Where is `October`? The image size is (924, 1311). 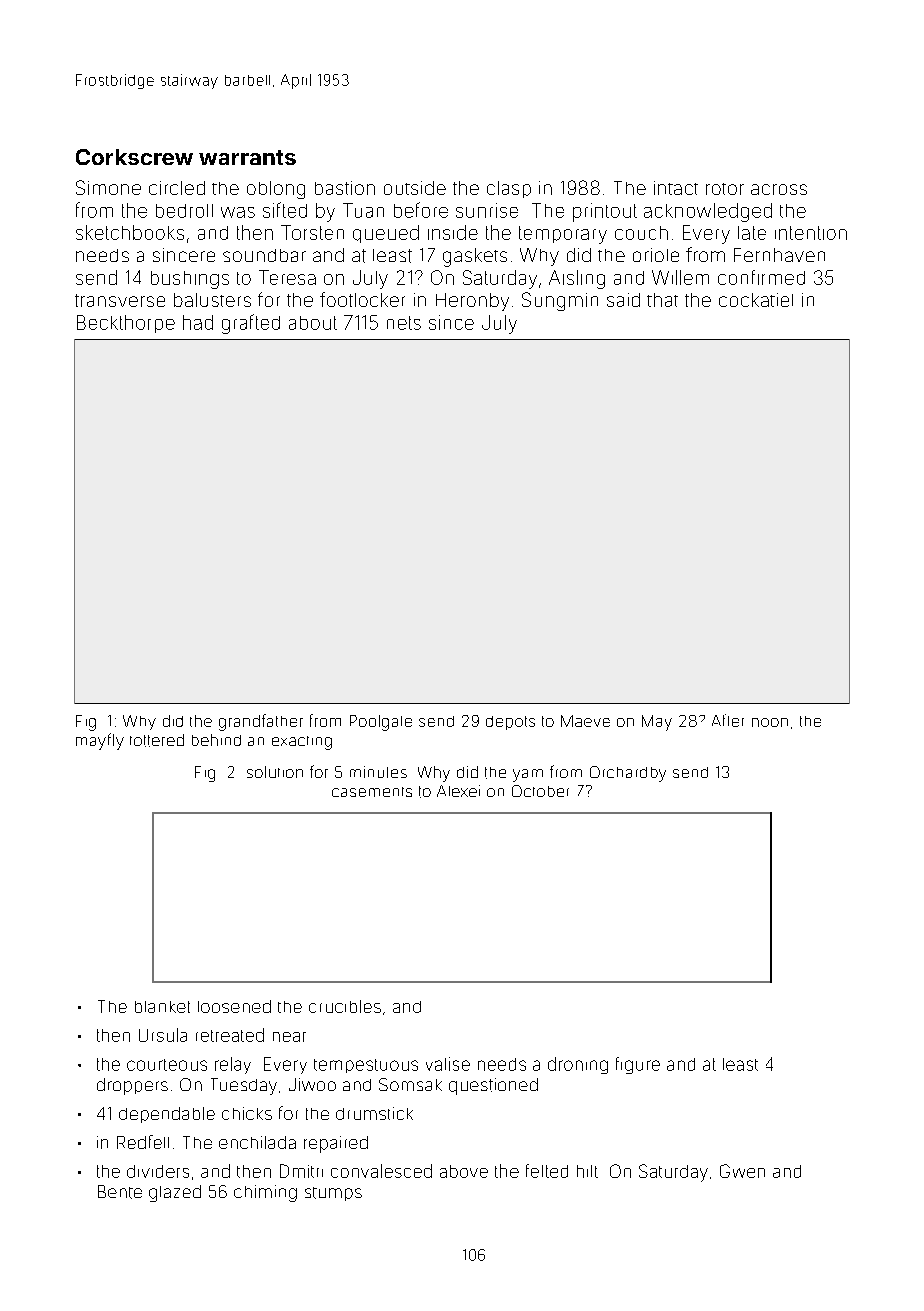
October is located at coordinates (540, 791).
